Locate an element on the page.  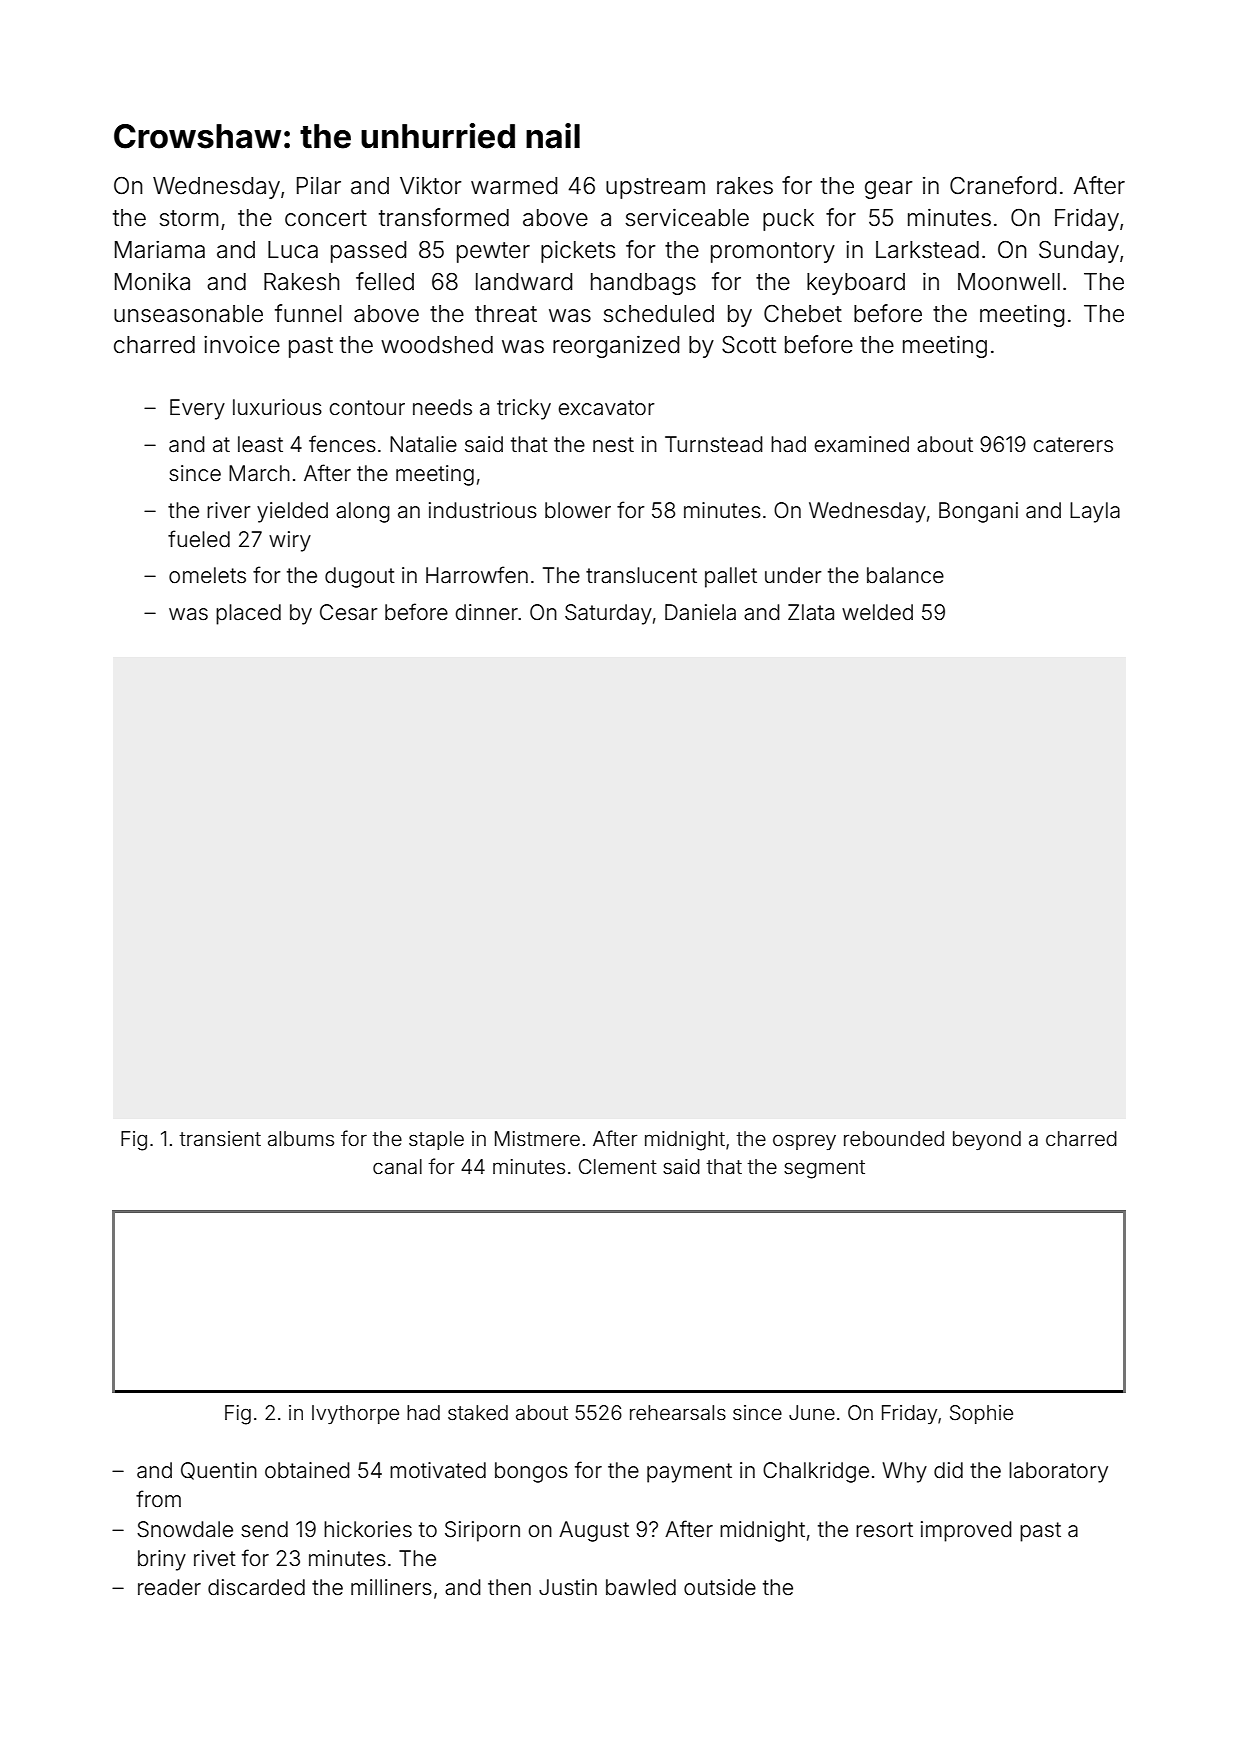
puck is located at coordinates (788, 220).
